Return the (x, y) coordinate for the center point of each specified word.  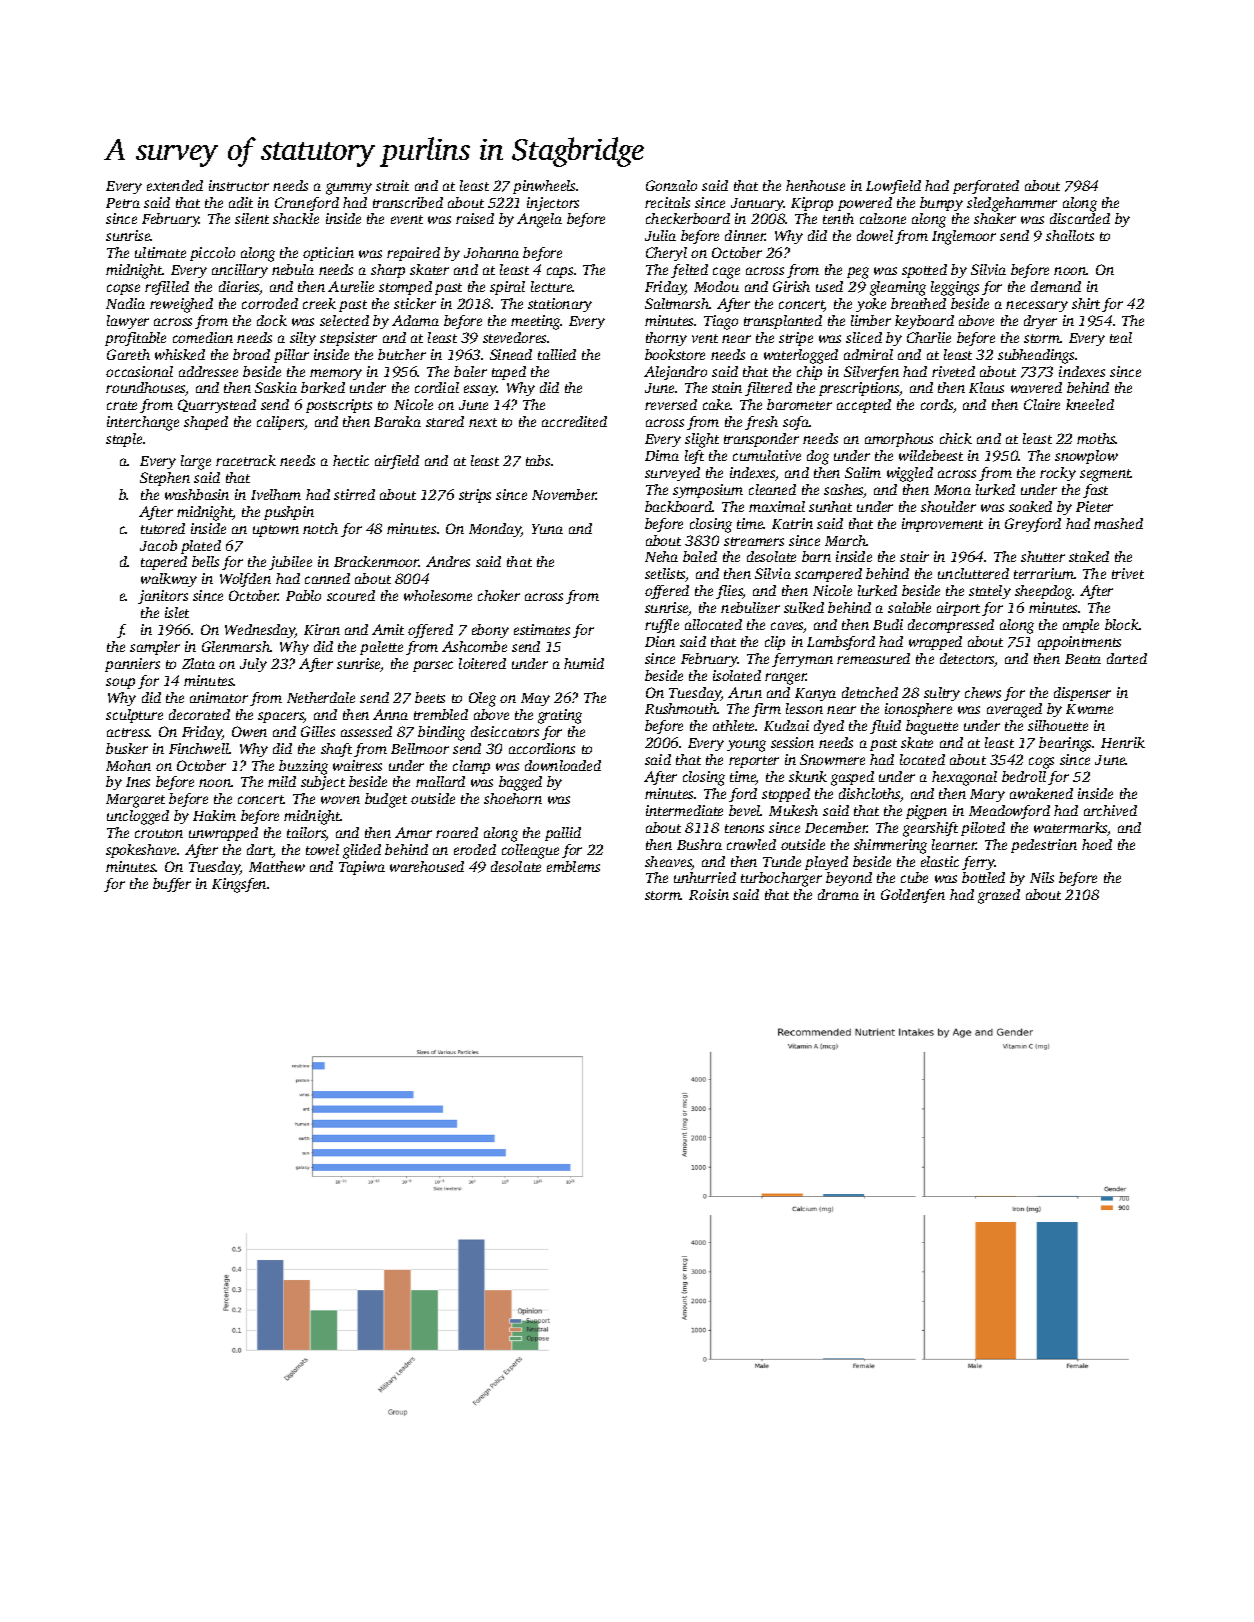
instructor (239, 185)
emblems (573, 866)
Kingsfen (239, 885)
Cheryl (666, 254)
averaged (1014, 710)
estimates (542, 629)
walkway (169, 580)
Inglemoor (964, 237)
